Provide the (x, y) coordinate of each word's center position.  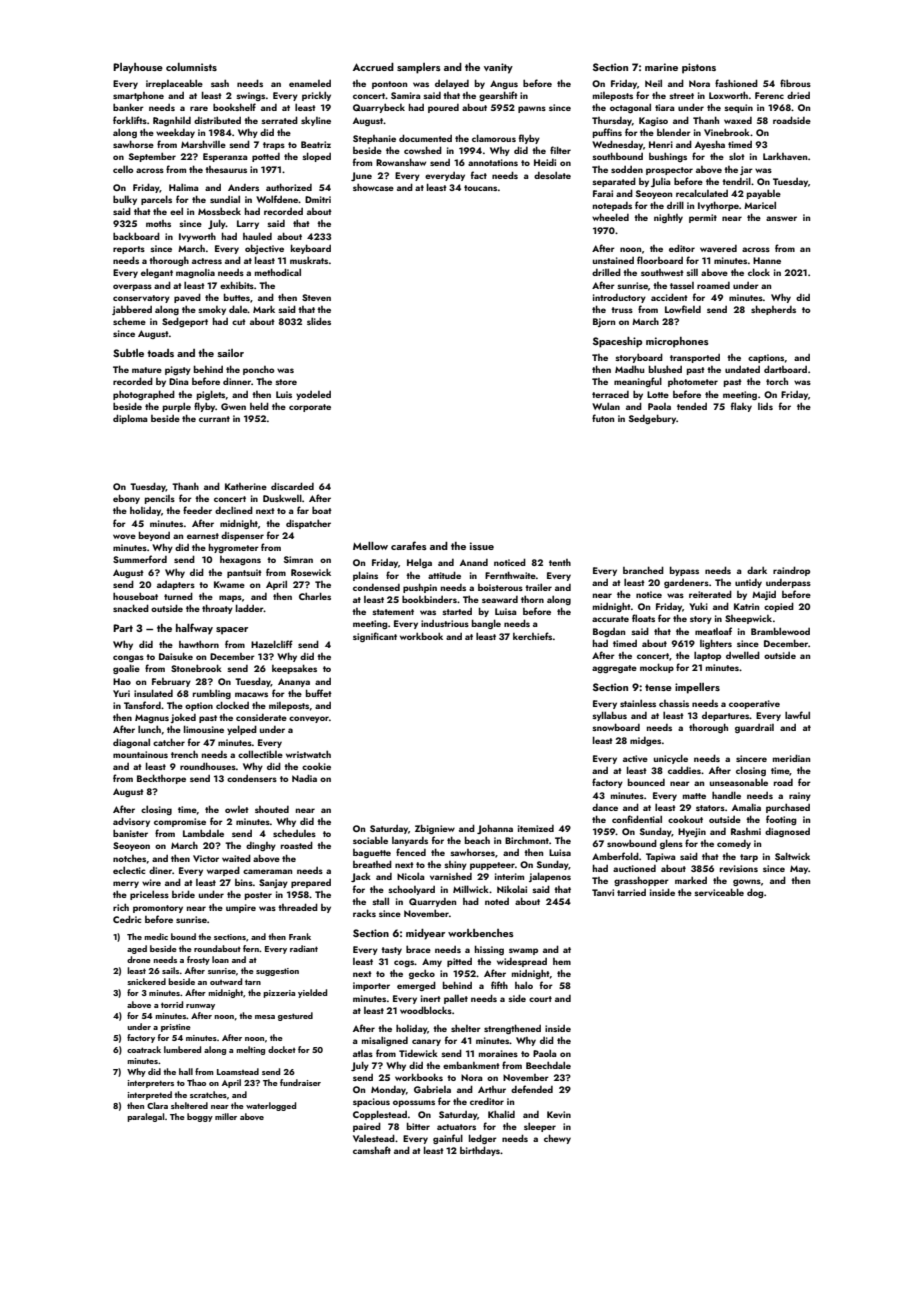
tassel (682, 285)
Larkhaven (785, 156)
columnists (191, 67)
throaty (217, 609)
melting (250, 1050)
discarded (292, 486)
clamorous (494, 138)
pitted (459, 962)
